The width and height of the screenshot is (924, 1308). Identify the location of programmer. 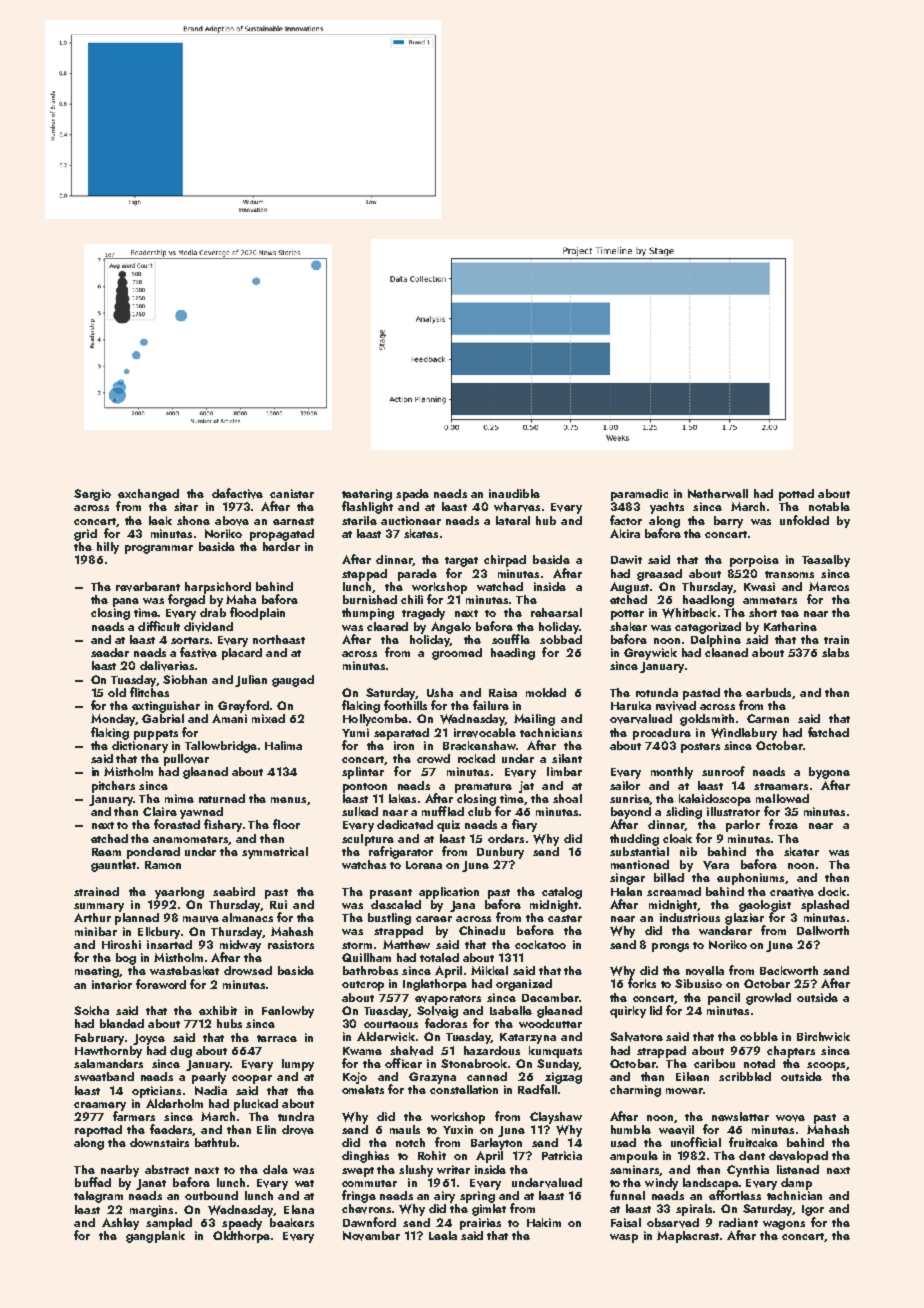
(159, 549).
